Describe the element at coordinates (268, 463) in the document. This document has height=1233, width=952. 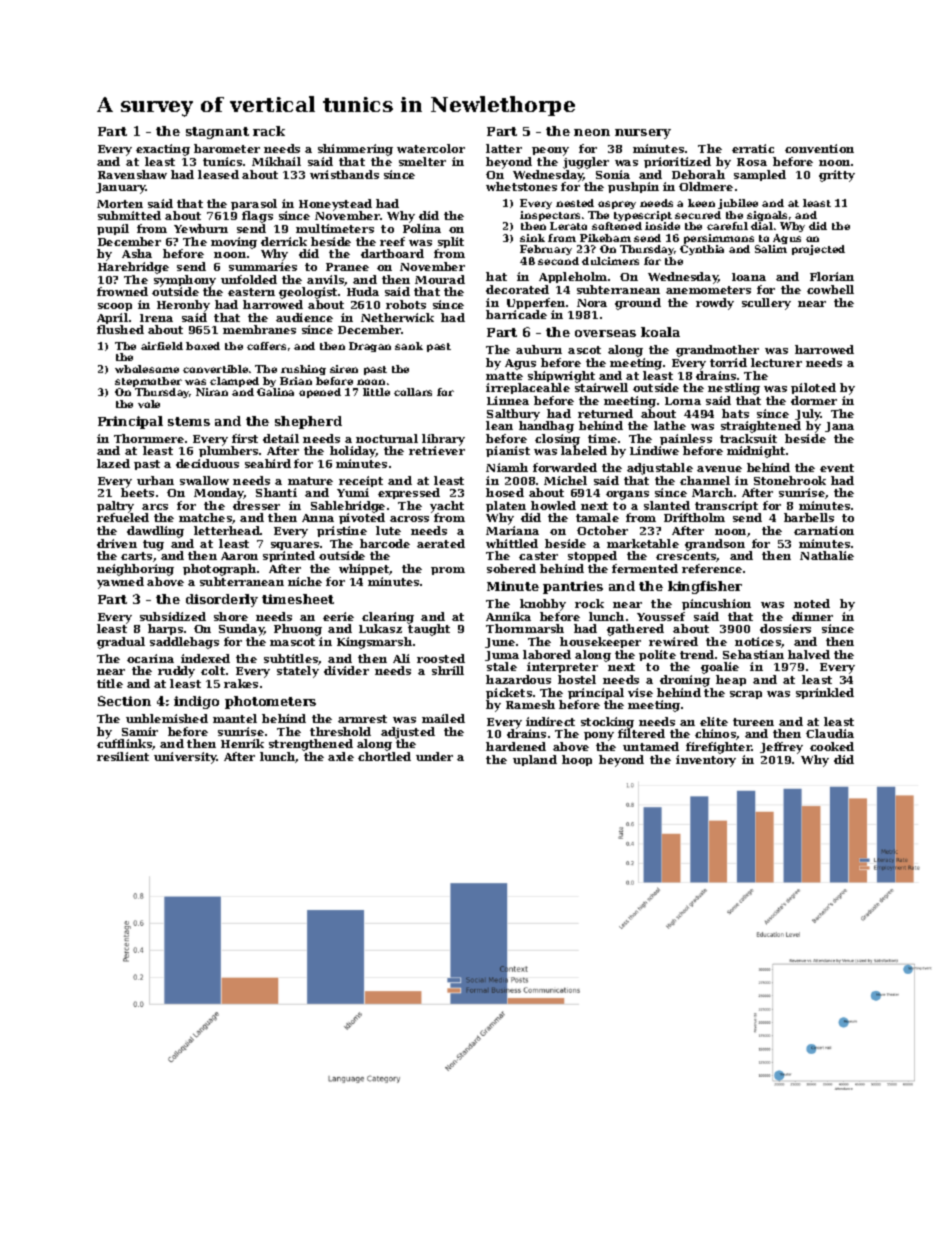
I see `seabird` at that location.
